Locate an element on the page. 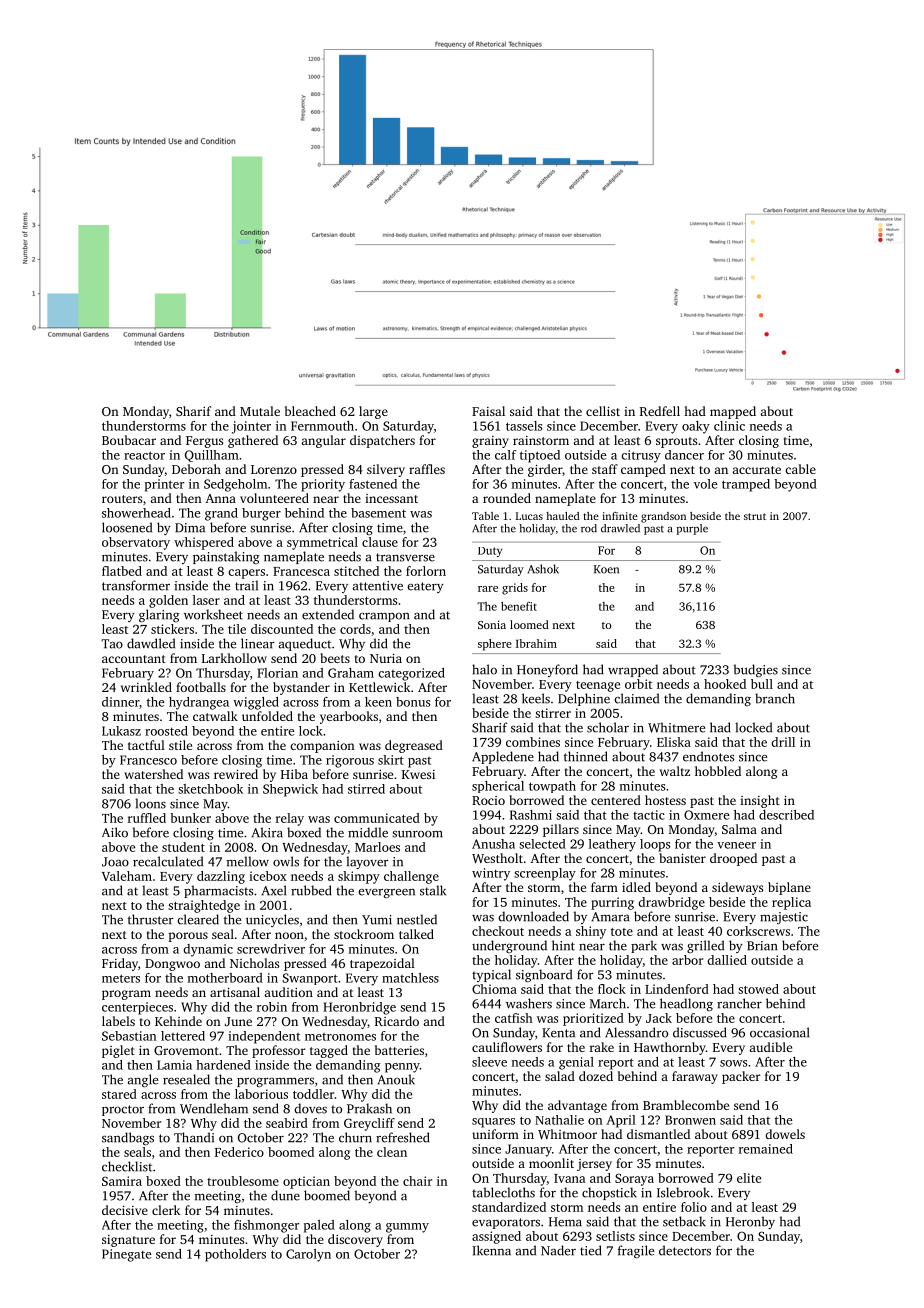 The height and width of the image is (1308, 924). trapezoidal is located at coordinates (382, 964).
